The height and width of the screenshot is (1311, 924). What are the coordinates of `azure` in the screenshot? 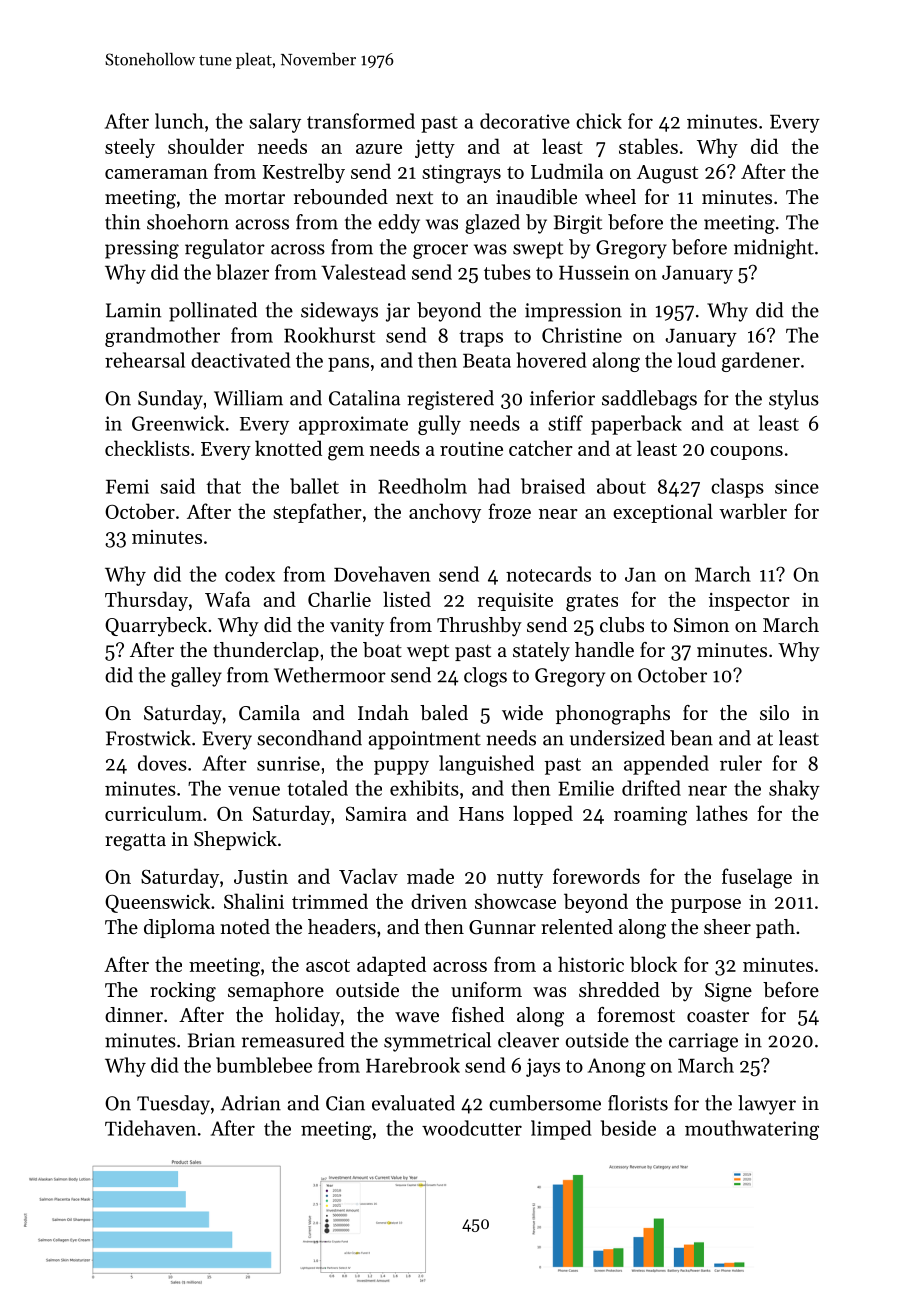 It's located at (379, 149).
